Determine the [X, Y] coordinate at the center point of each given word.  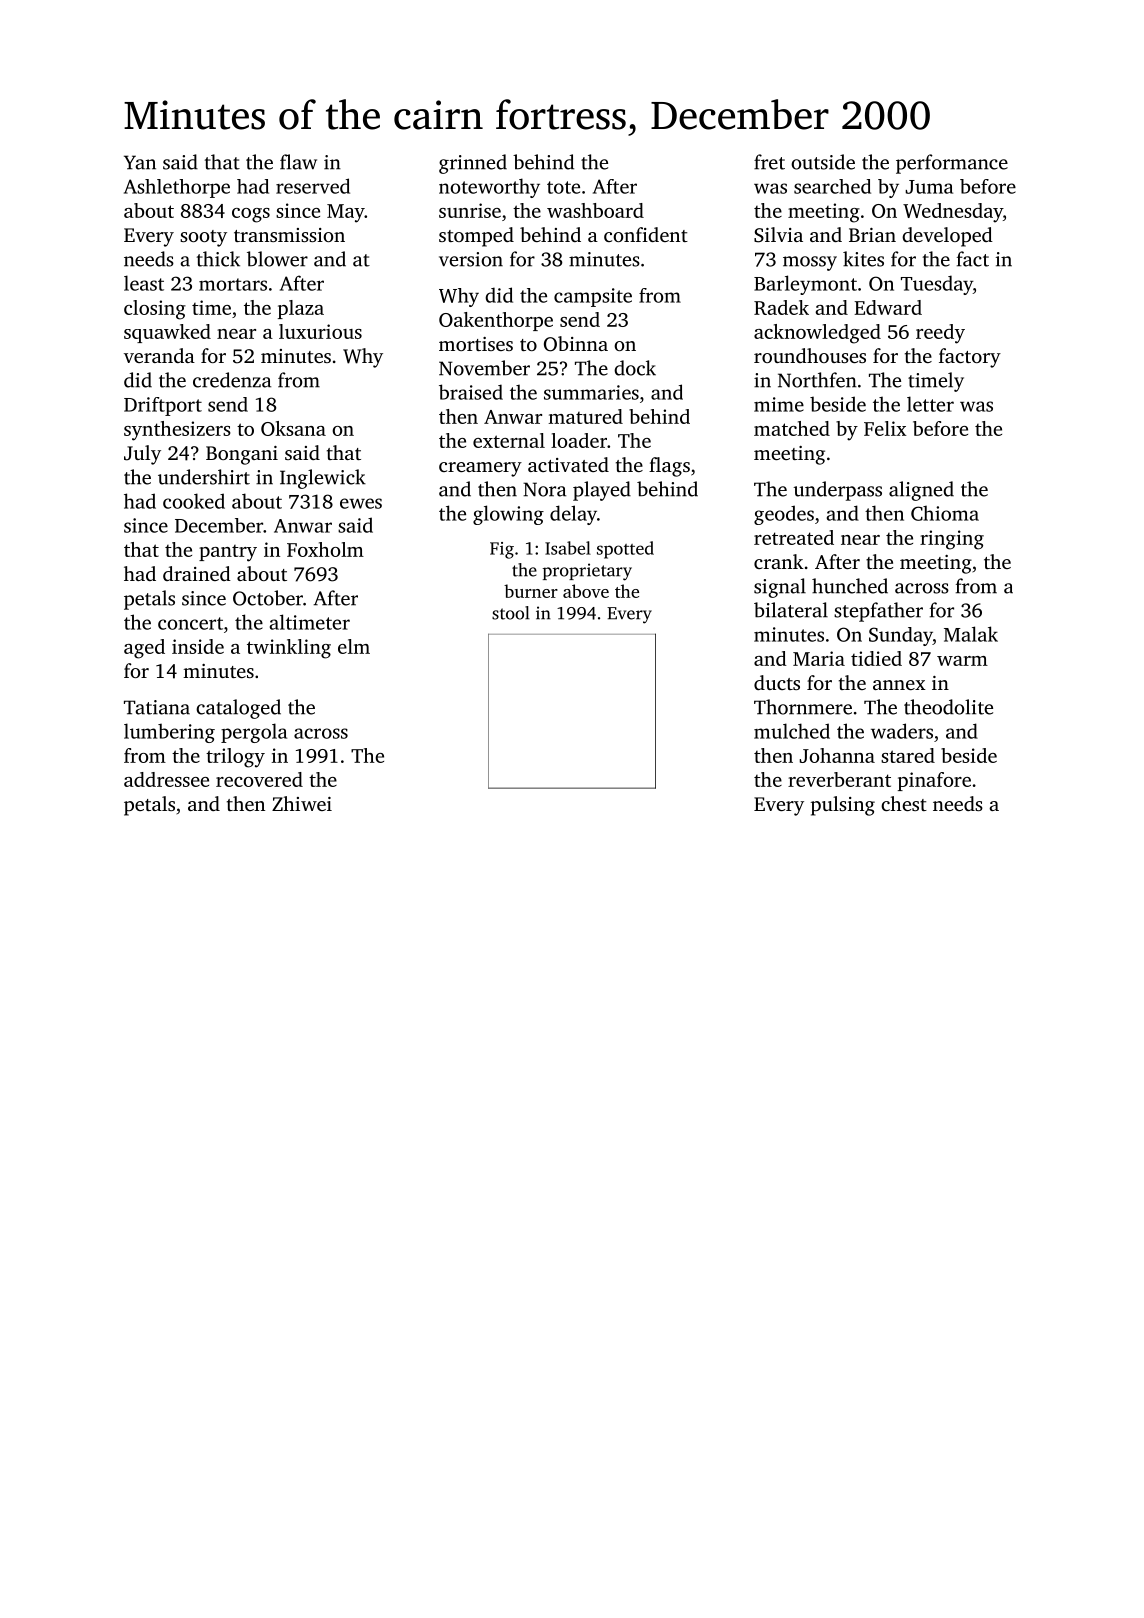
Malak [971, 634]
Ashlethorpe [177, 188]
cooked [194, 501]
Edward [888, 307]
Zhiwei [302, 803]
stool [511, 613]
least [144, 283]
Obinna [576, 344]
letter [930, 404]
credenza [232, 380]
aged [144, 649]
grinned [473, 164]
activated [568, 464]
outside [823, 162]
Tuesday [937, 285]
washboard [595, 210]
